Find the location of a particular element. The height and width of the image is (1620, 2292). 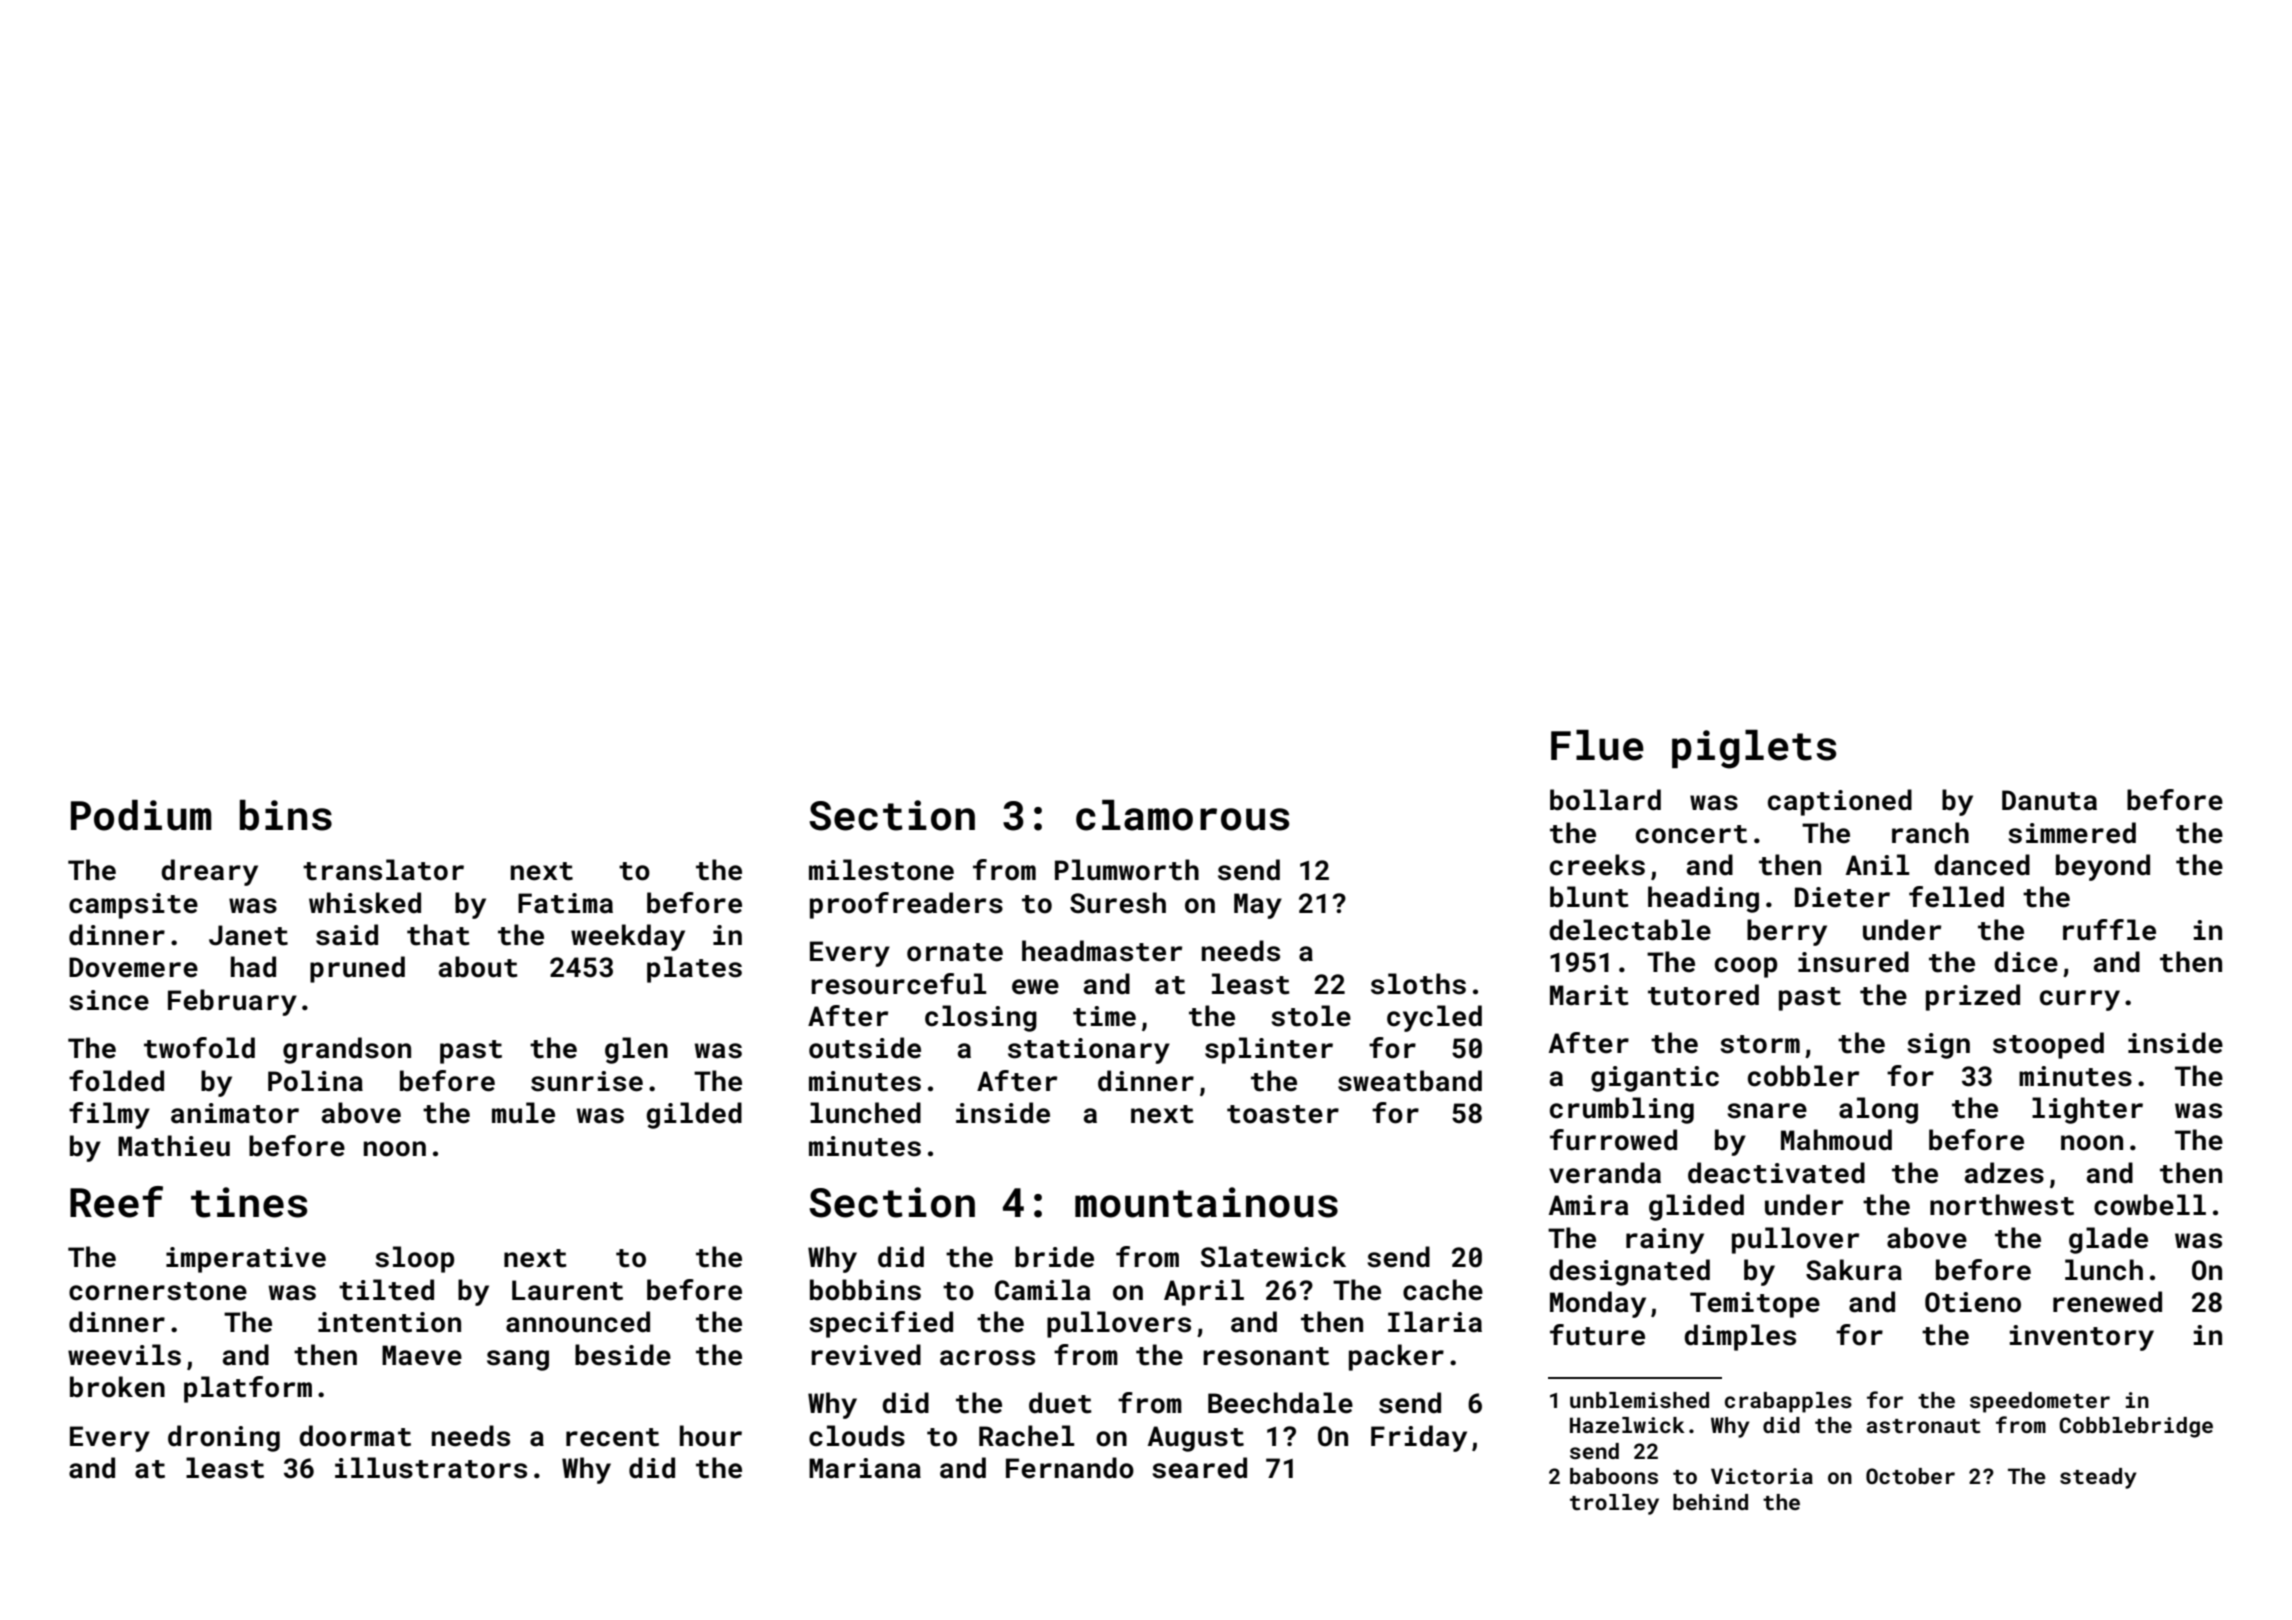

bride is located at coordinates (1054, 1257).
